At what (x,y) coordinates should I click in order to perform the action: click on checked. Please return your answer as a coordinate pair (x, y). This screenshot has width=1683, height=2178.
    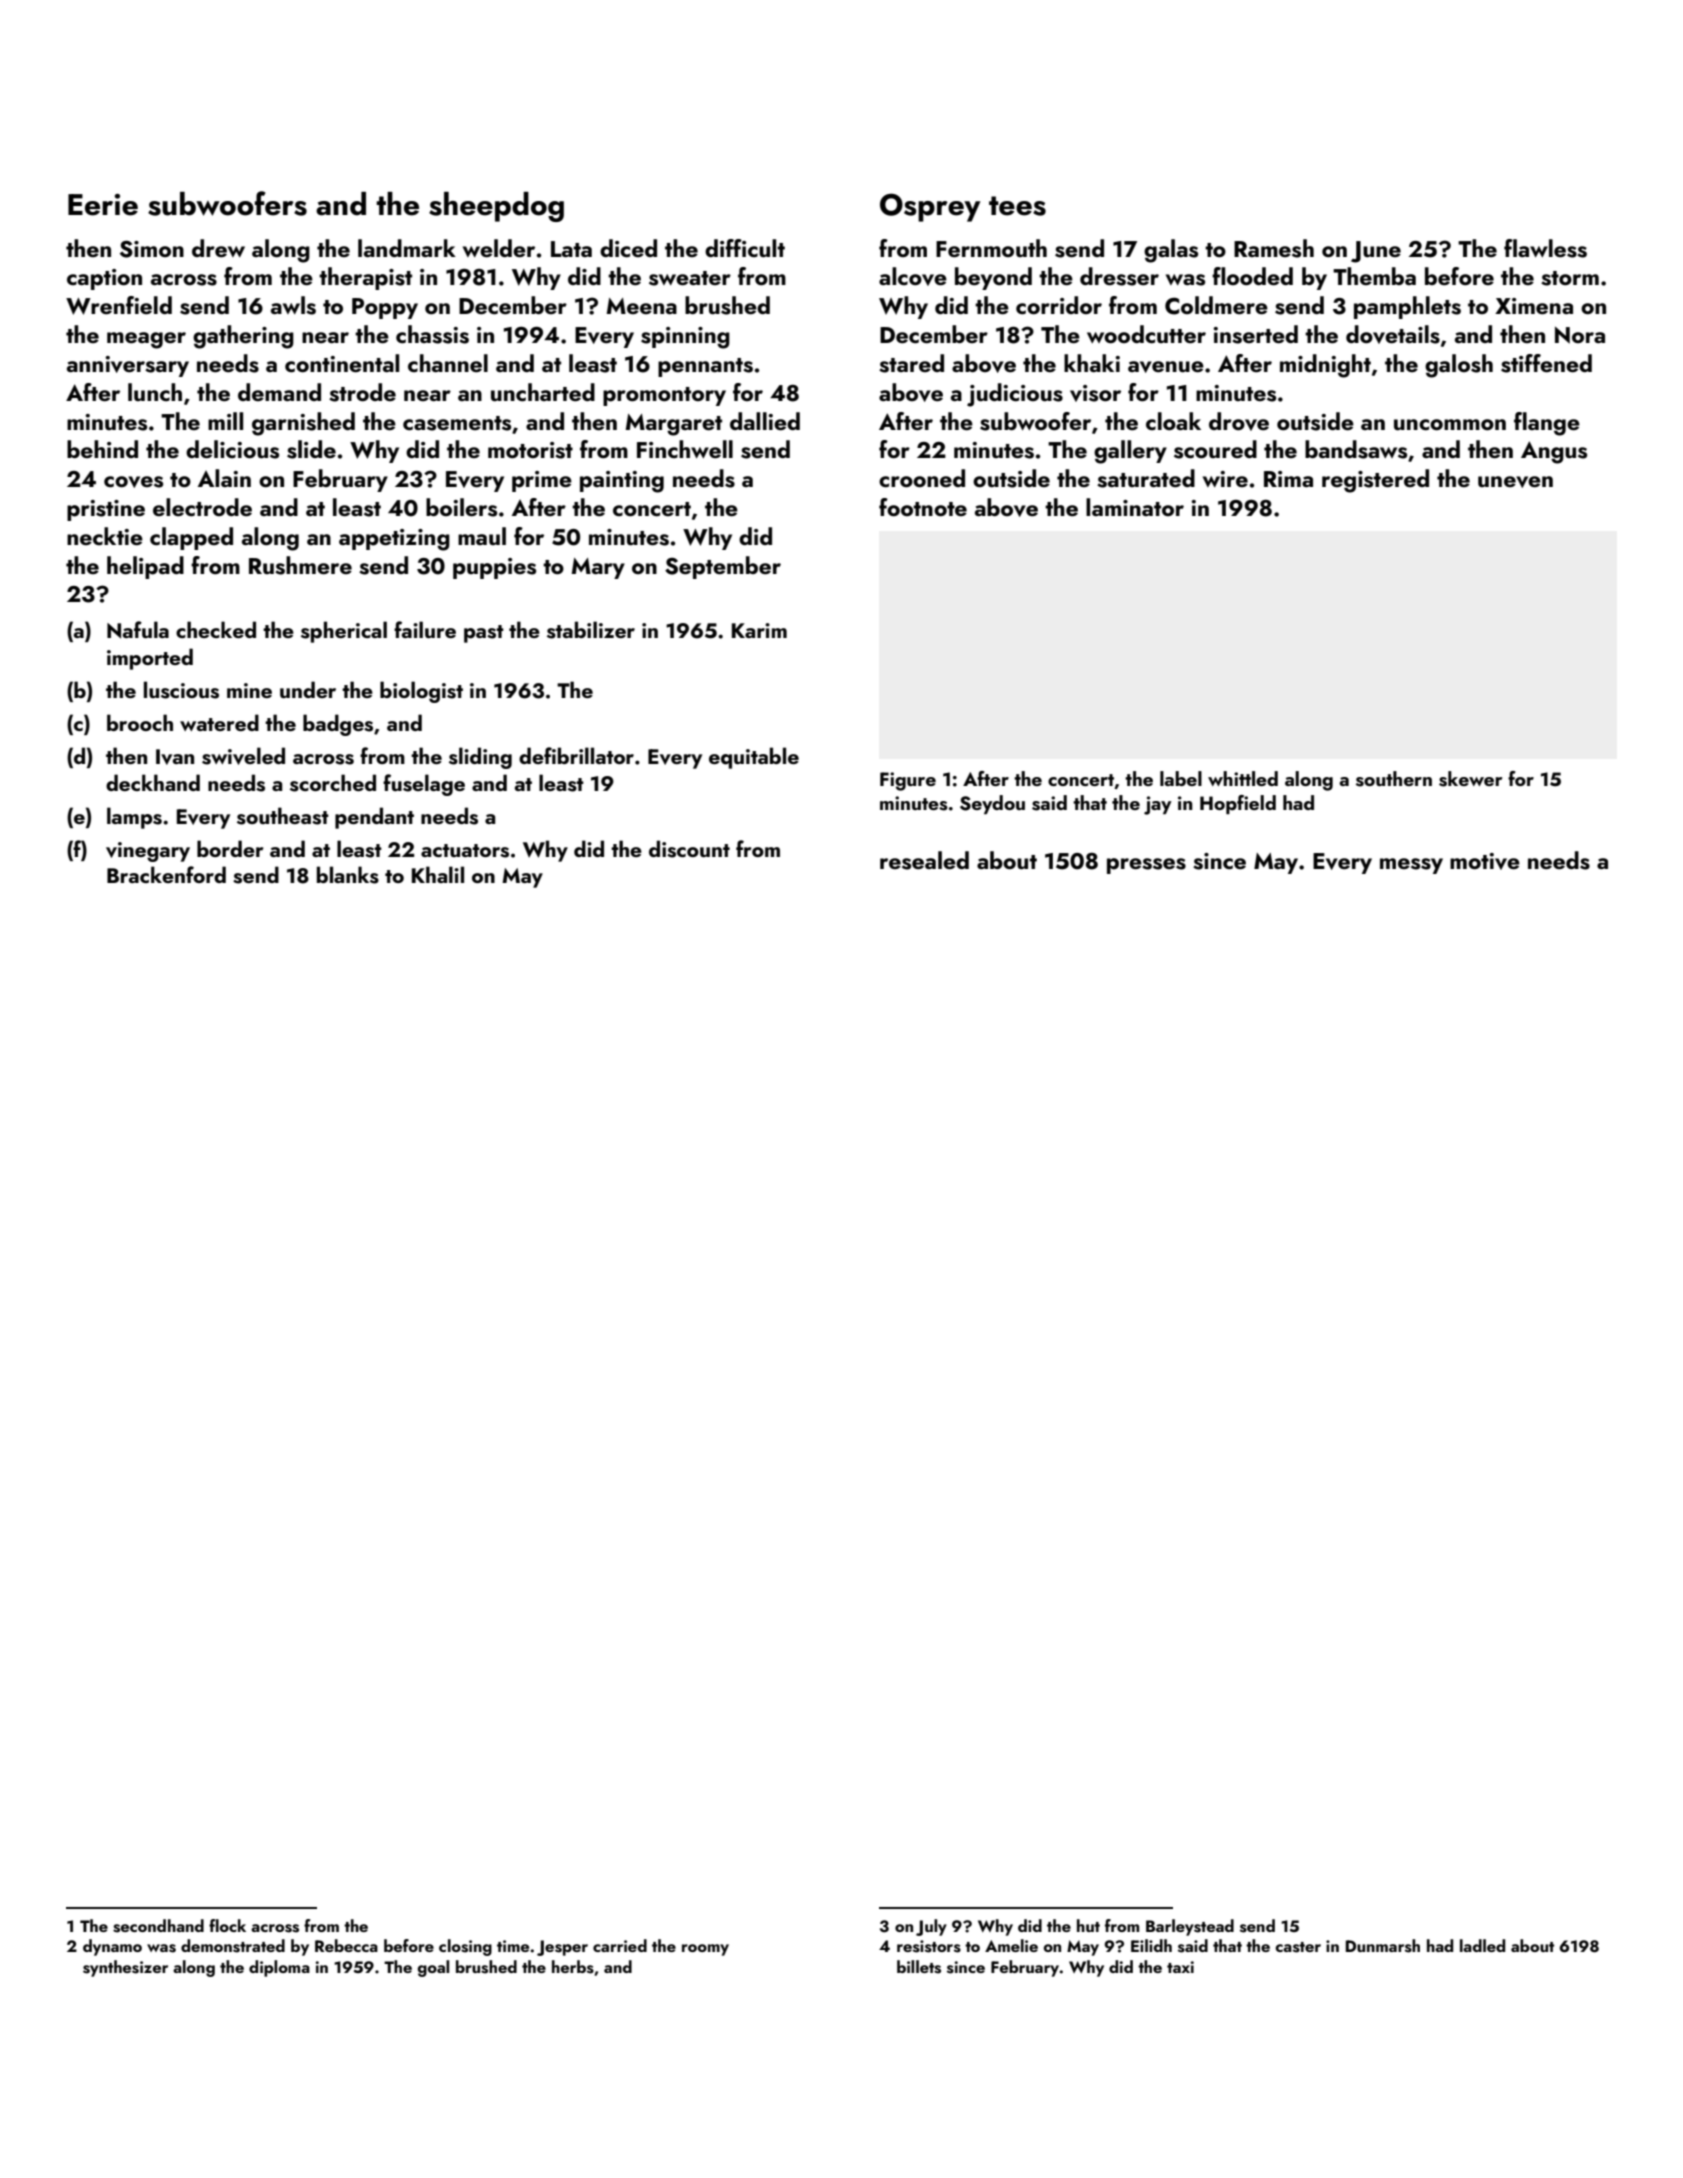
    Looking at the image, I should click on (216, 629).
